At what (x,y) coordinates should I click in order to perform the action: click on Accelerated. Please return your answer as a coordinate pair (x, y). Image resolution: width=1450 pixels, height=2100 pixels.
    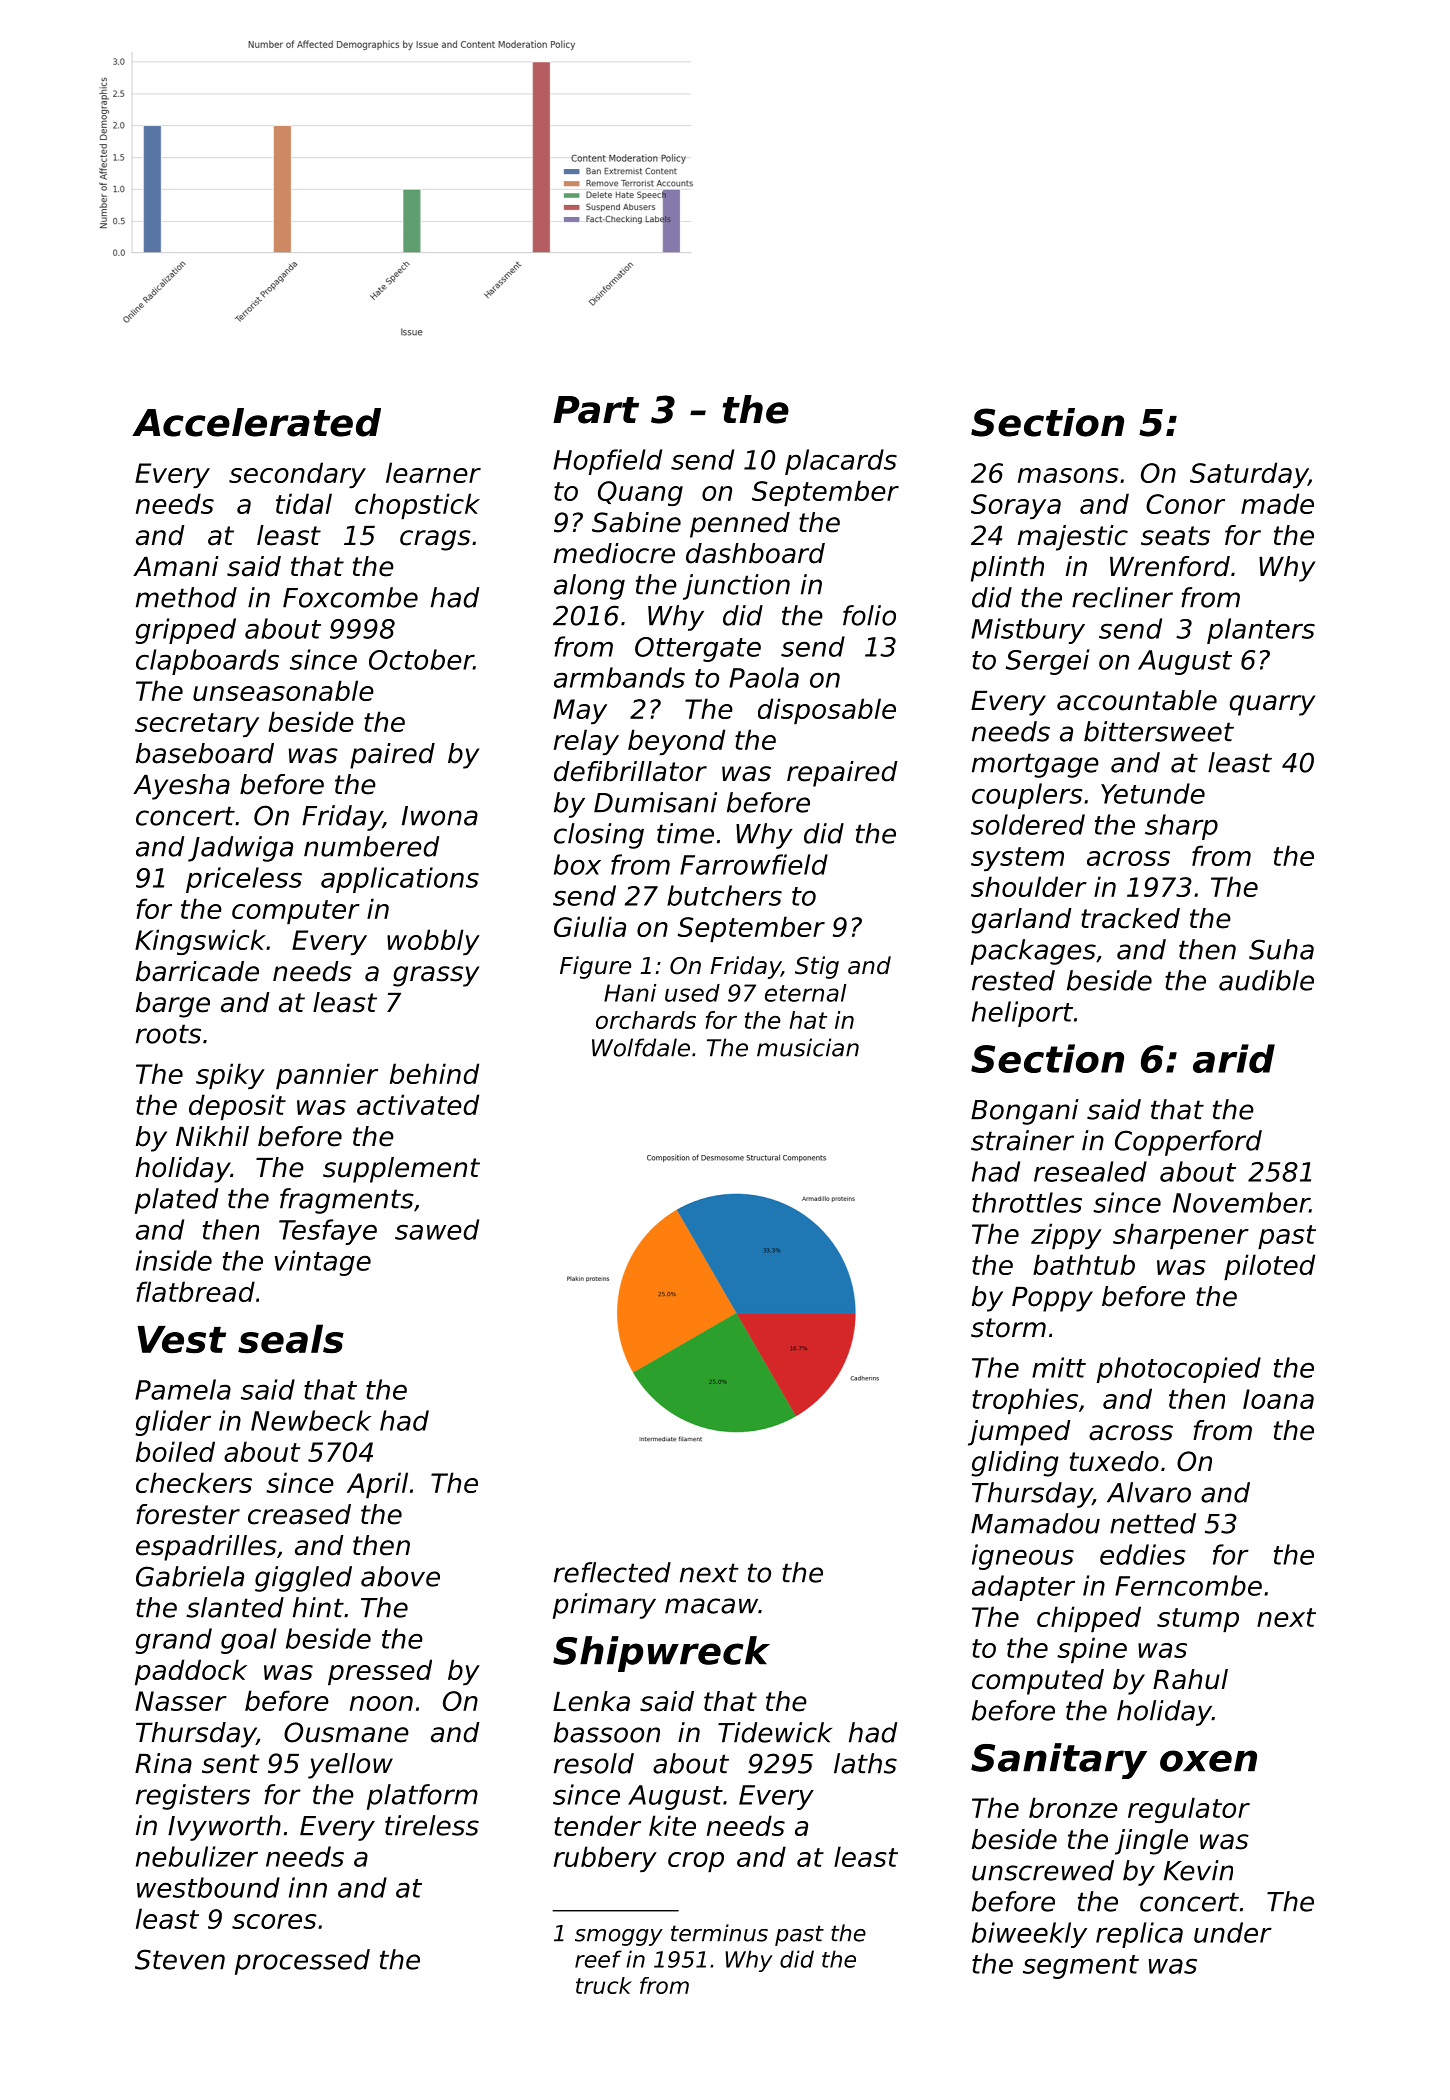
    Looking at the image, I should click on (256, 422).
